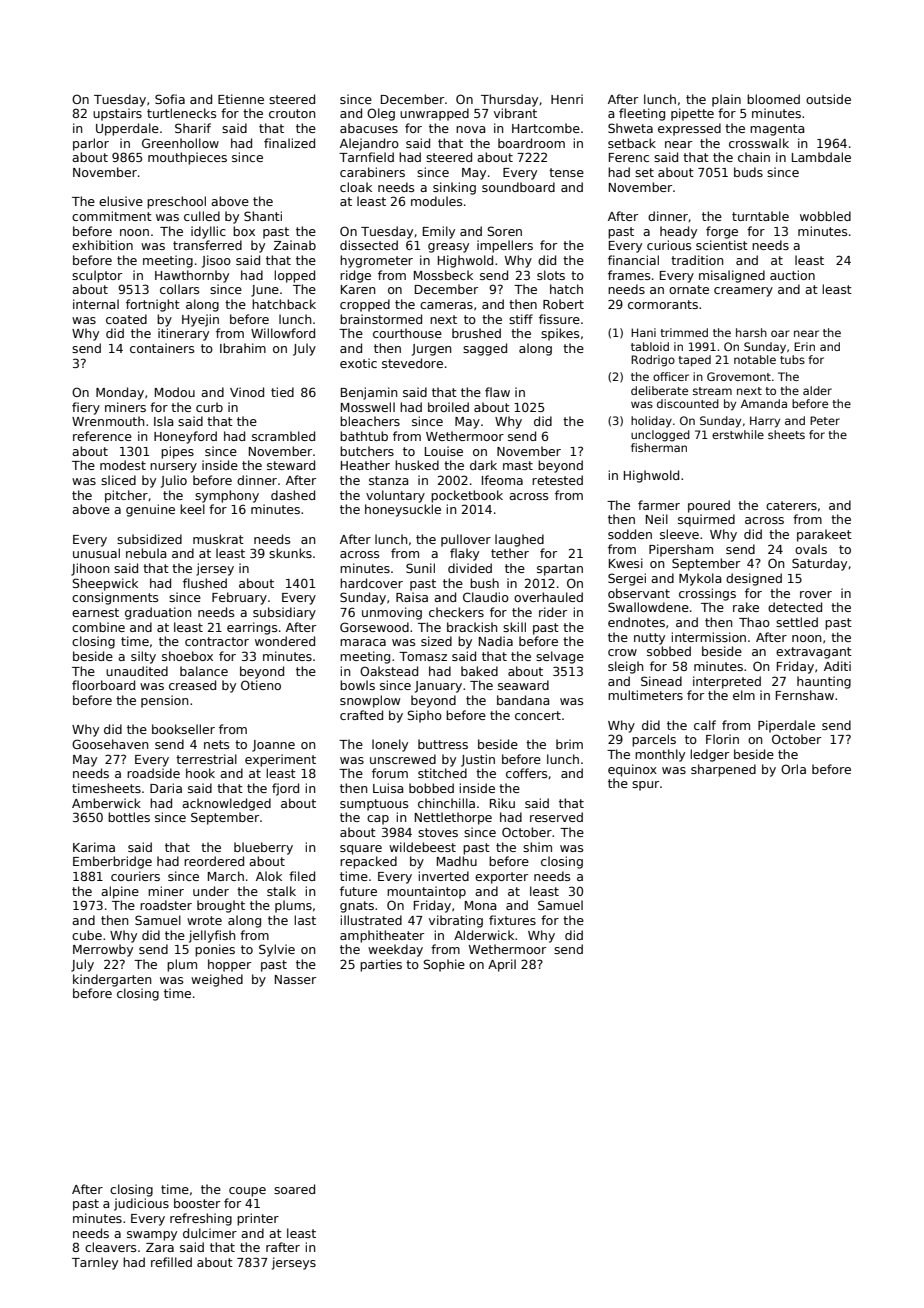 This screenshot has height=1308, width=924. Describe the element at coordinates (629, 275) in the screenshot. I see `frames` at that location.
